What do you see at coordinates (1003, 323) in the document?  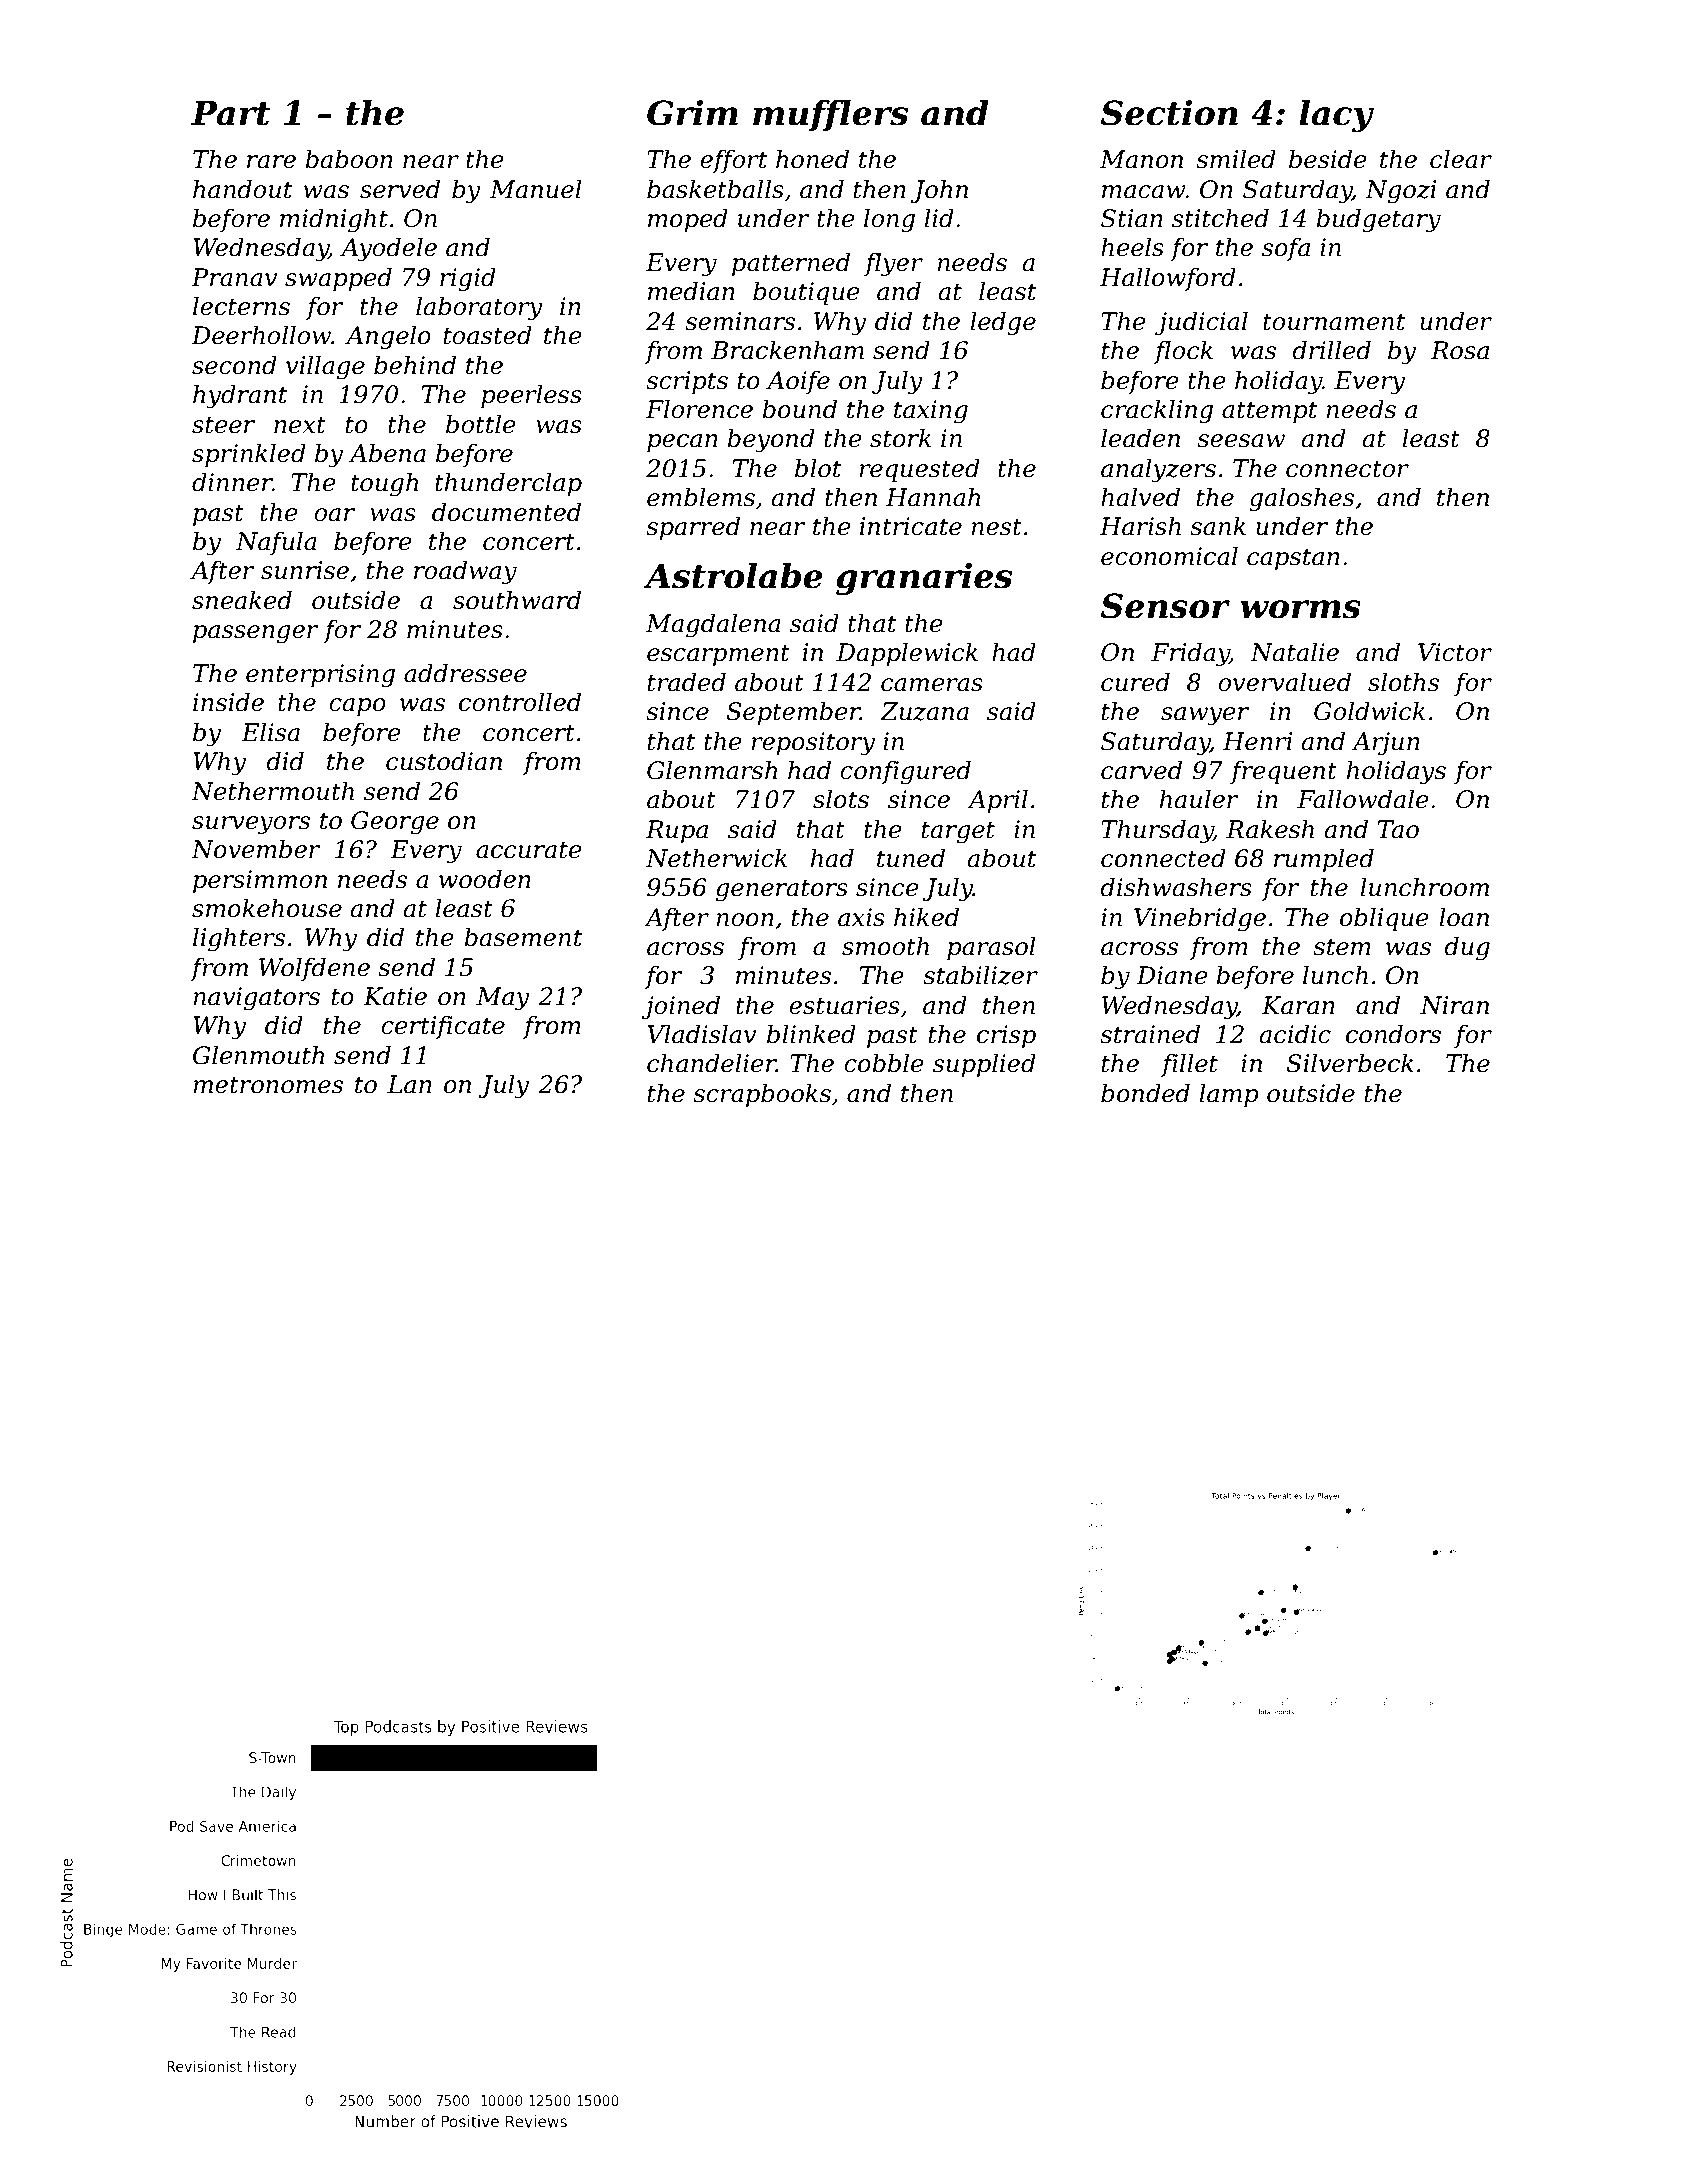 I see `ledge` at bounding box center [1003, 323].
